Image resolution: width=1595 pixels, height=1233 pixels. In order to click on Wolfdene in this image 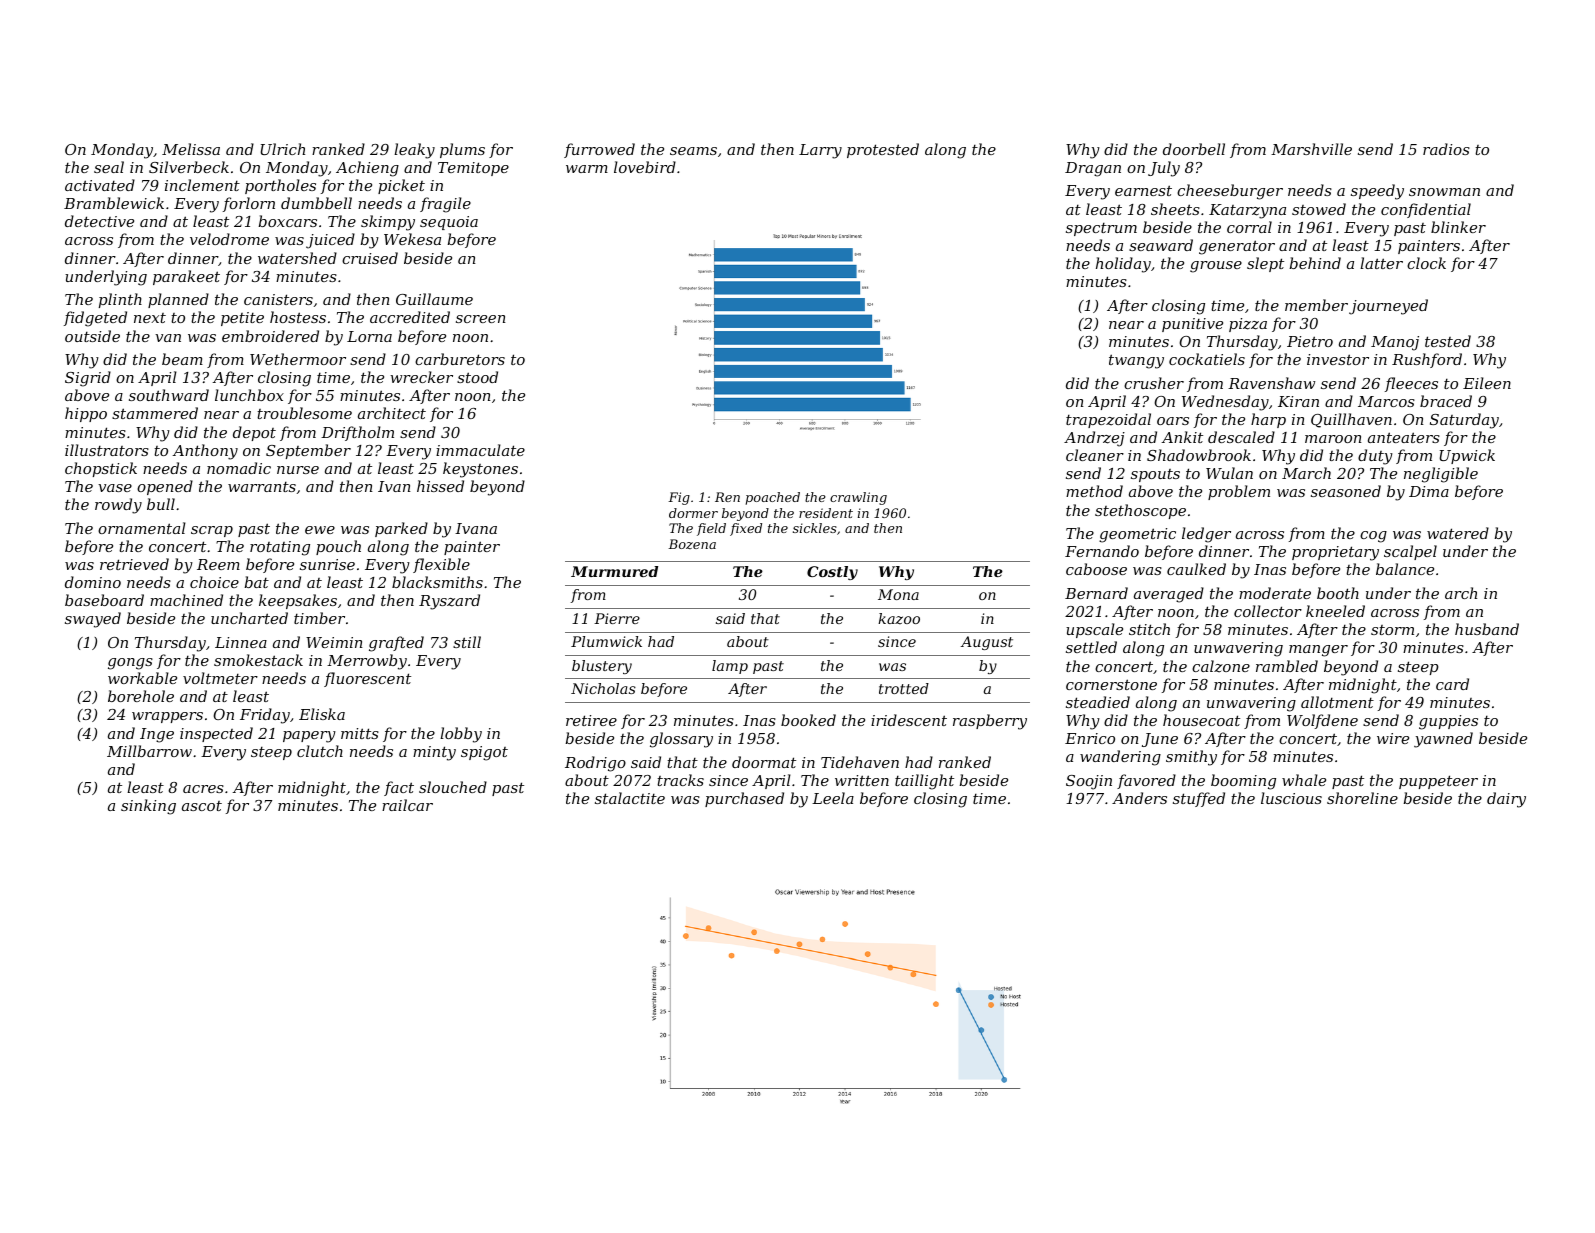, I will do `click(1322, 721)`.
